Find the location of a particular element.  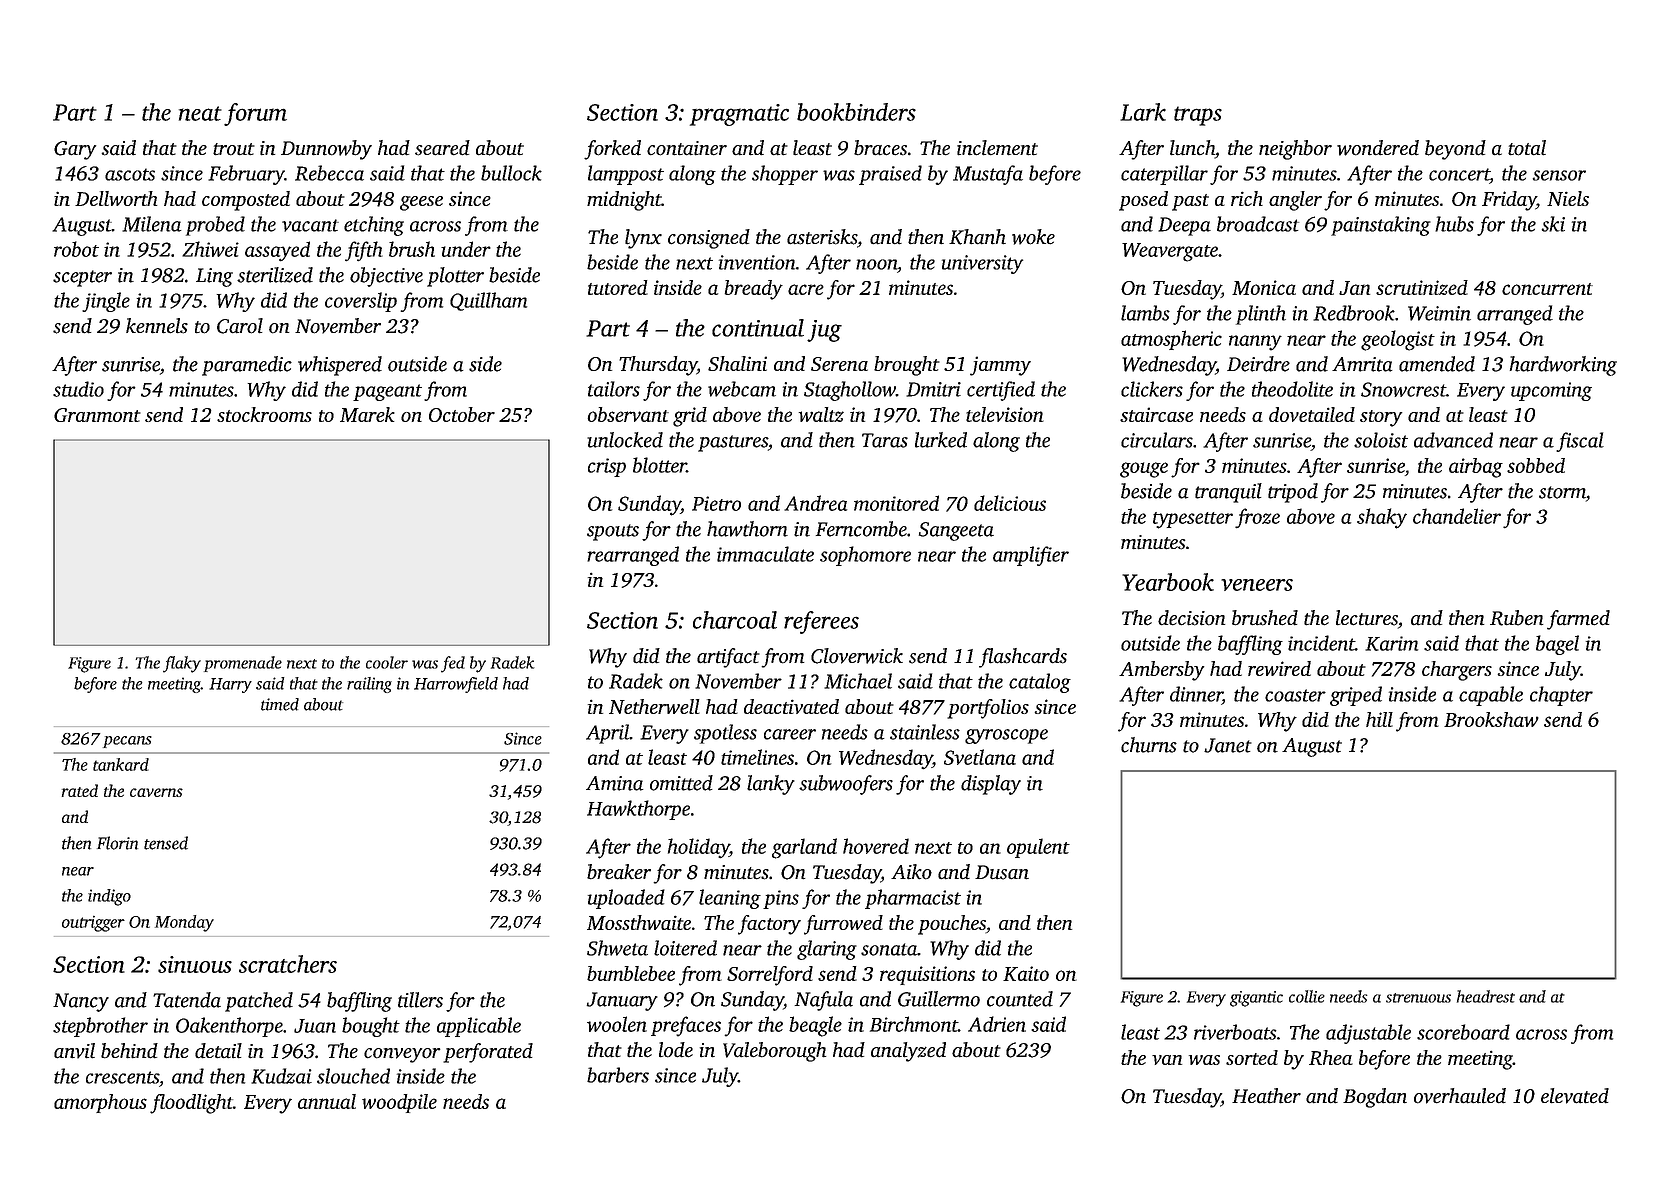

concert is located at coordinates (1459, 174).
